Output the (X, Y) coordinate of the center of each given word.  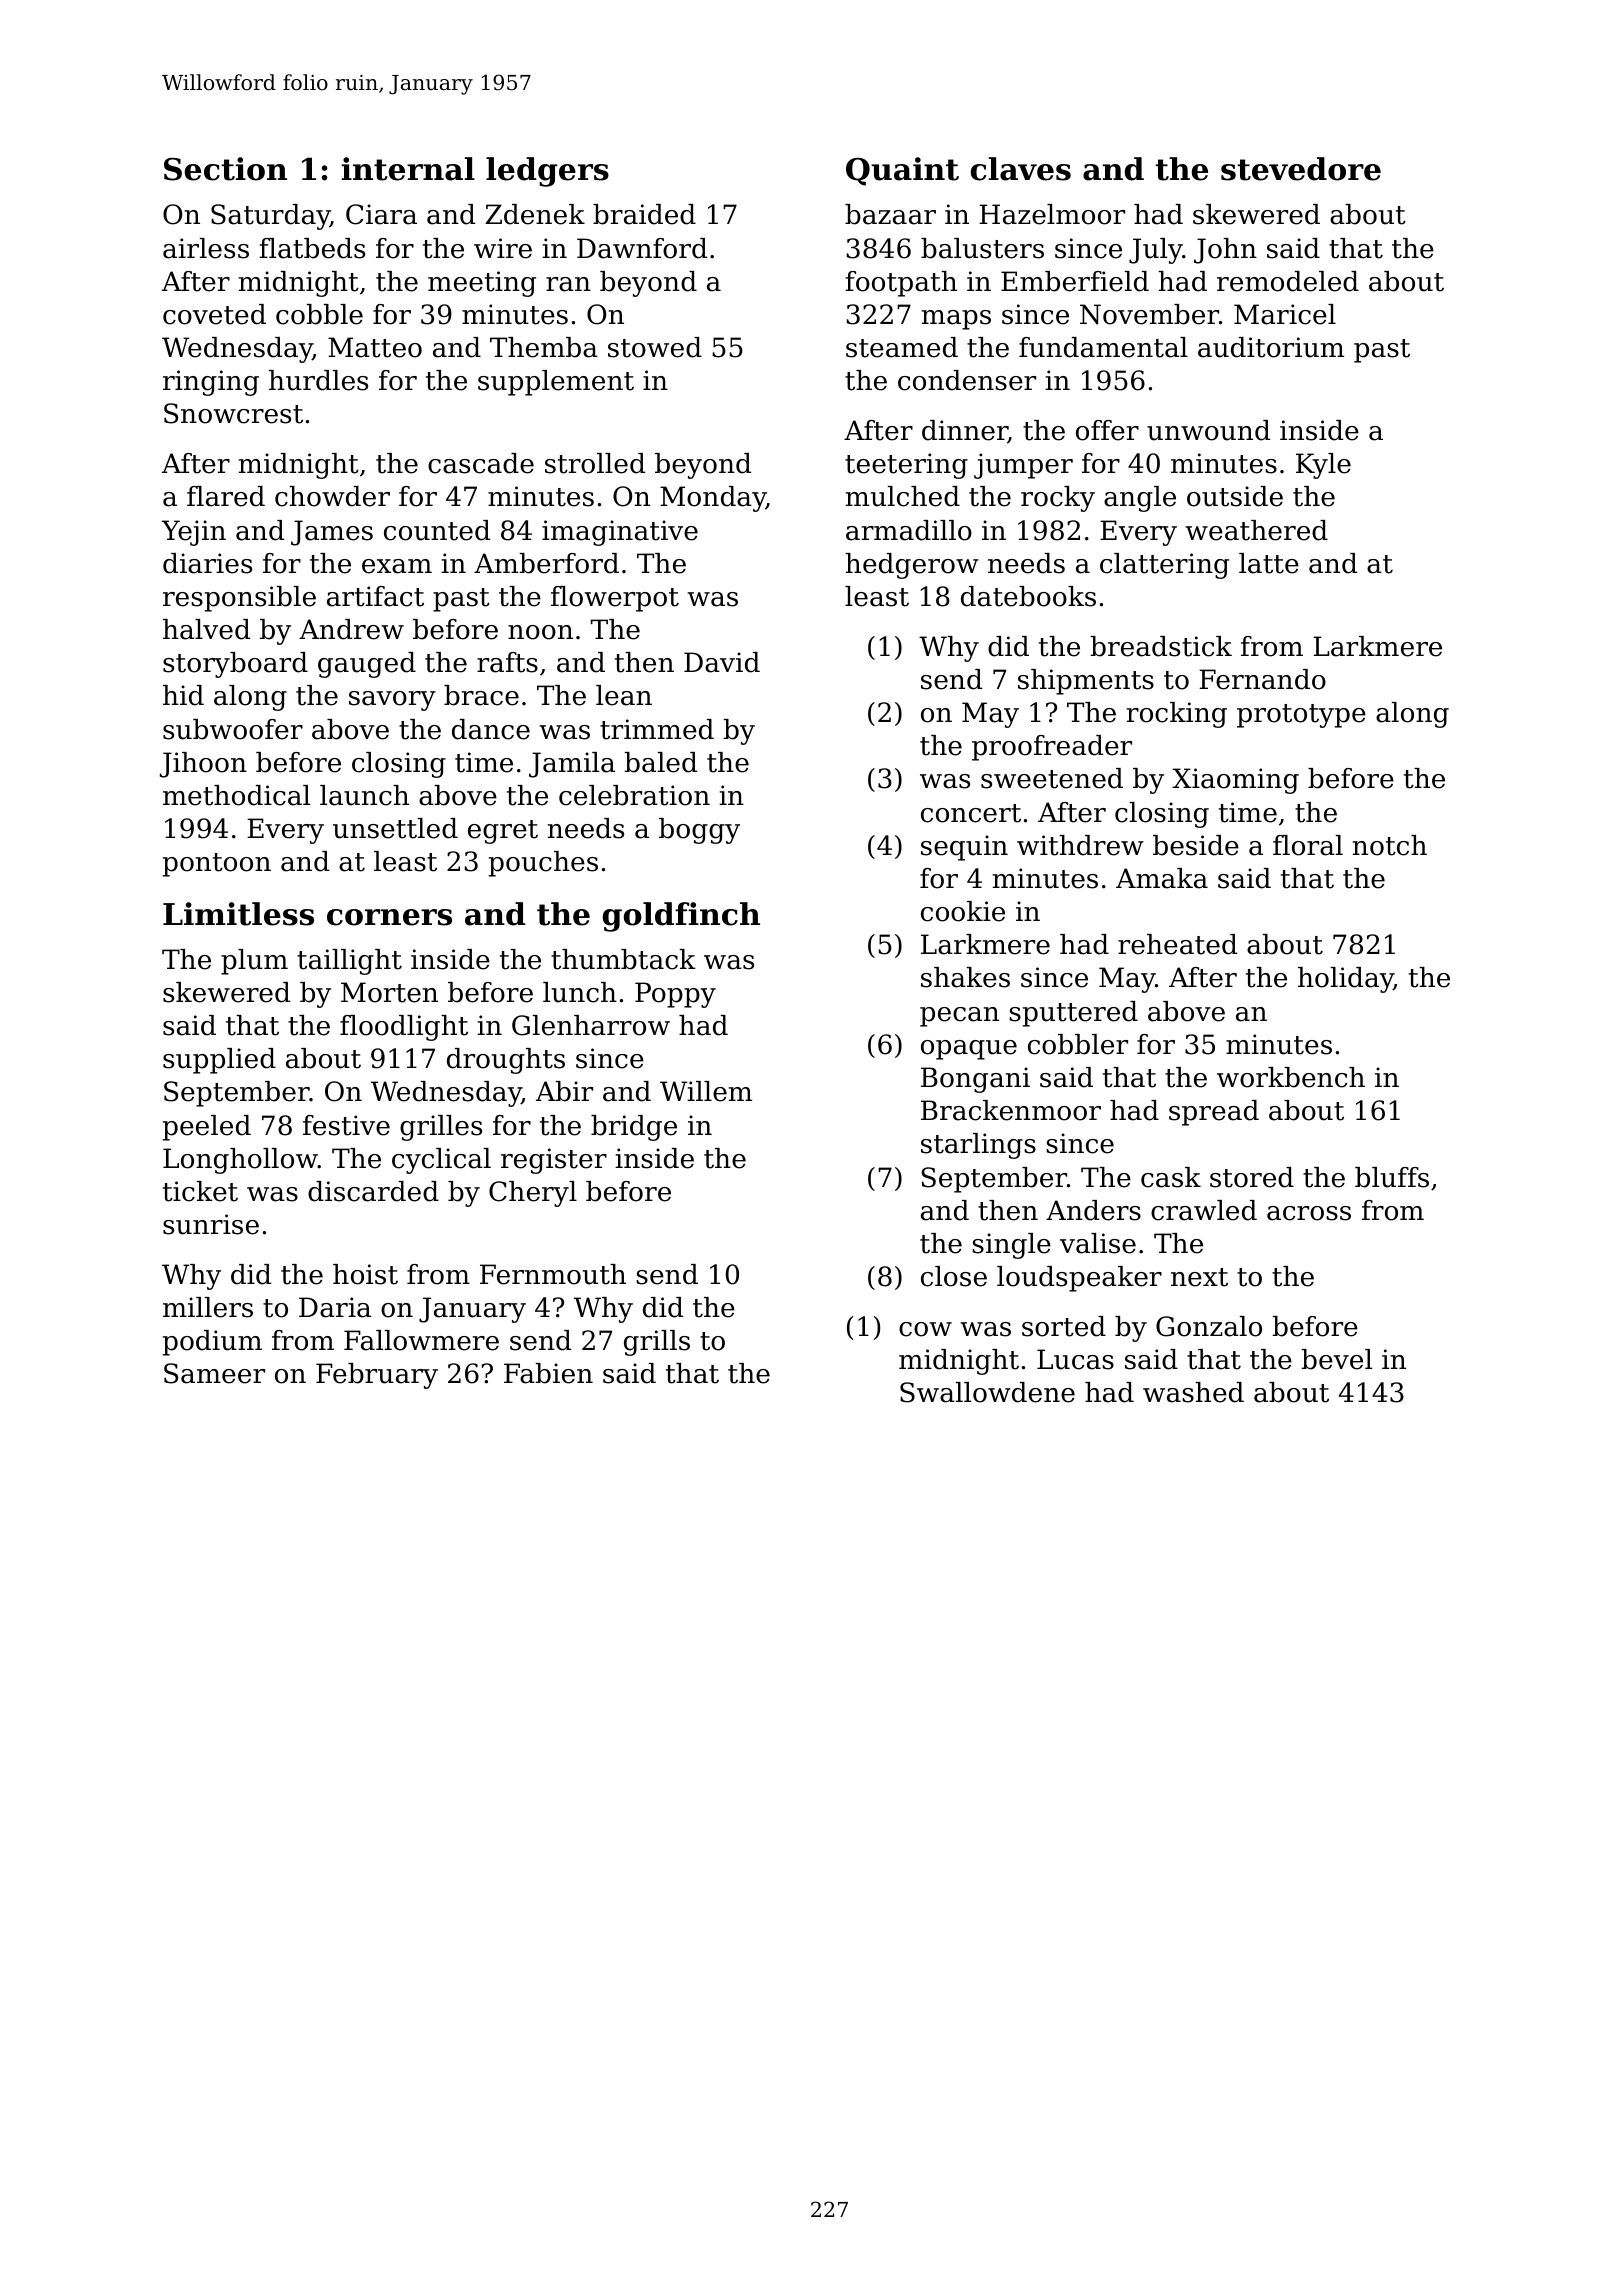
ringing (211, 383)
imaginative (620, 533)
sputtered (1073, 1014)
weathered (1257, 530)
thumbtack (623, 959)
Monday (713, 499)
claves (1021, 169)
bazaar (890, 214)
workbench (1291, 1077)
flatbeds (312, 248)
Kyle (1323, 466)
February (377, 1376)
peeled (207, 1128)
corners (389, 917)
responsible (239, 599)
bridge (634, 1128)
